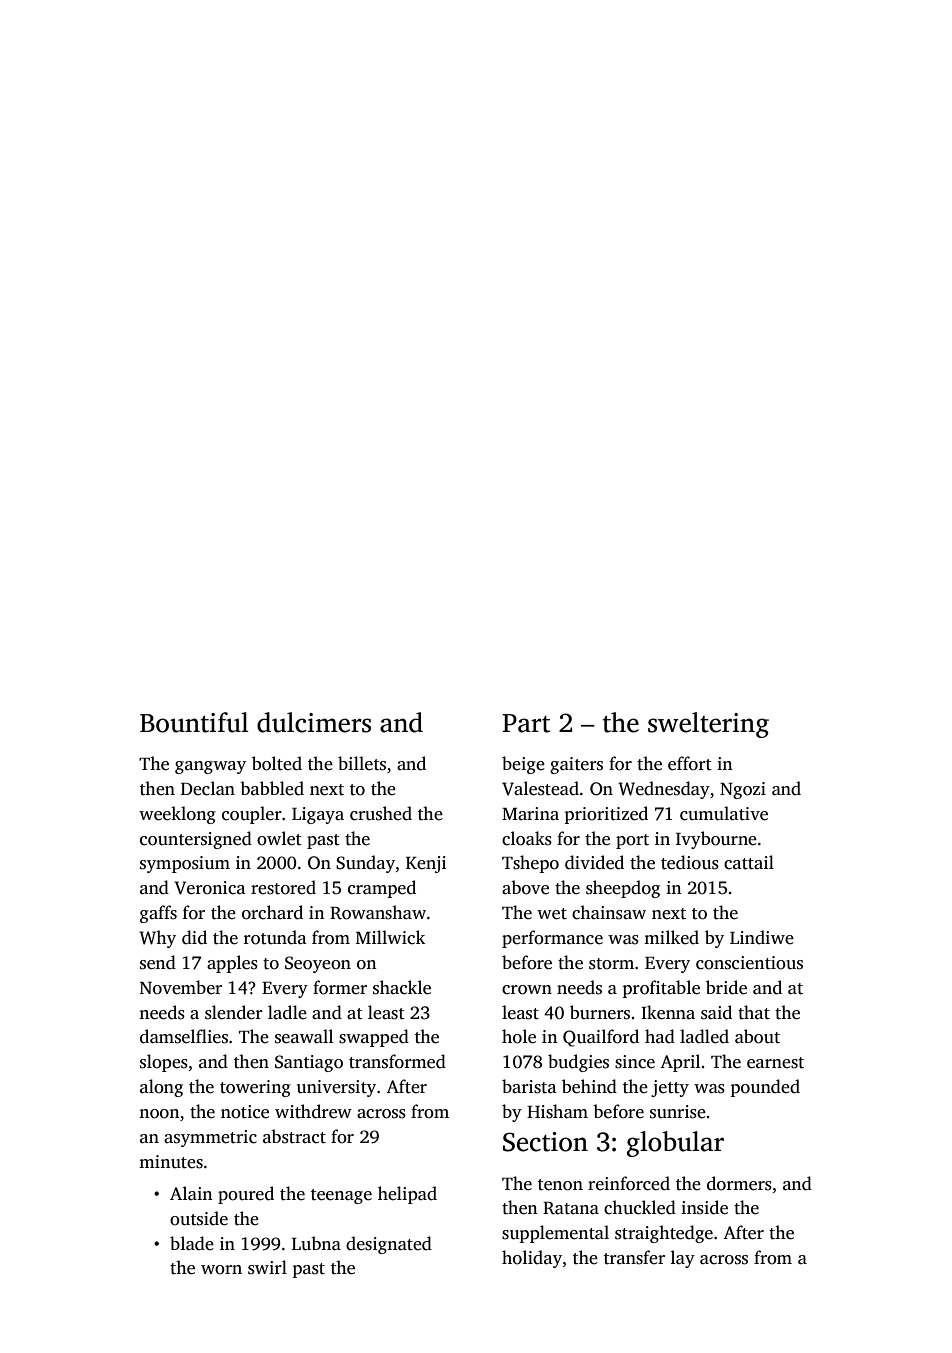 This screenshot has height=1353, width=952. What do you see at coordinates (683, 1259) in the screenshot?
I see `lay` at bounding box center [683, 1259].
